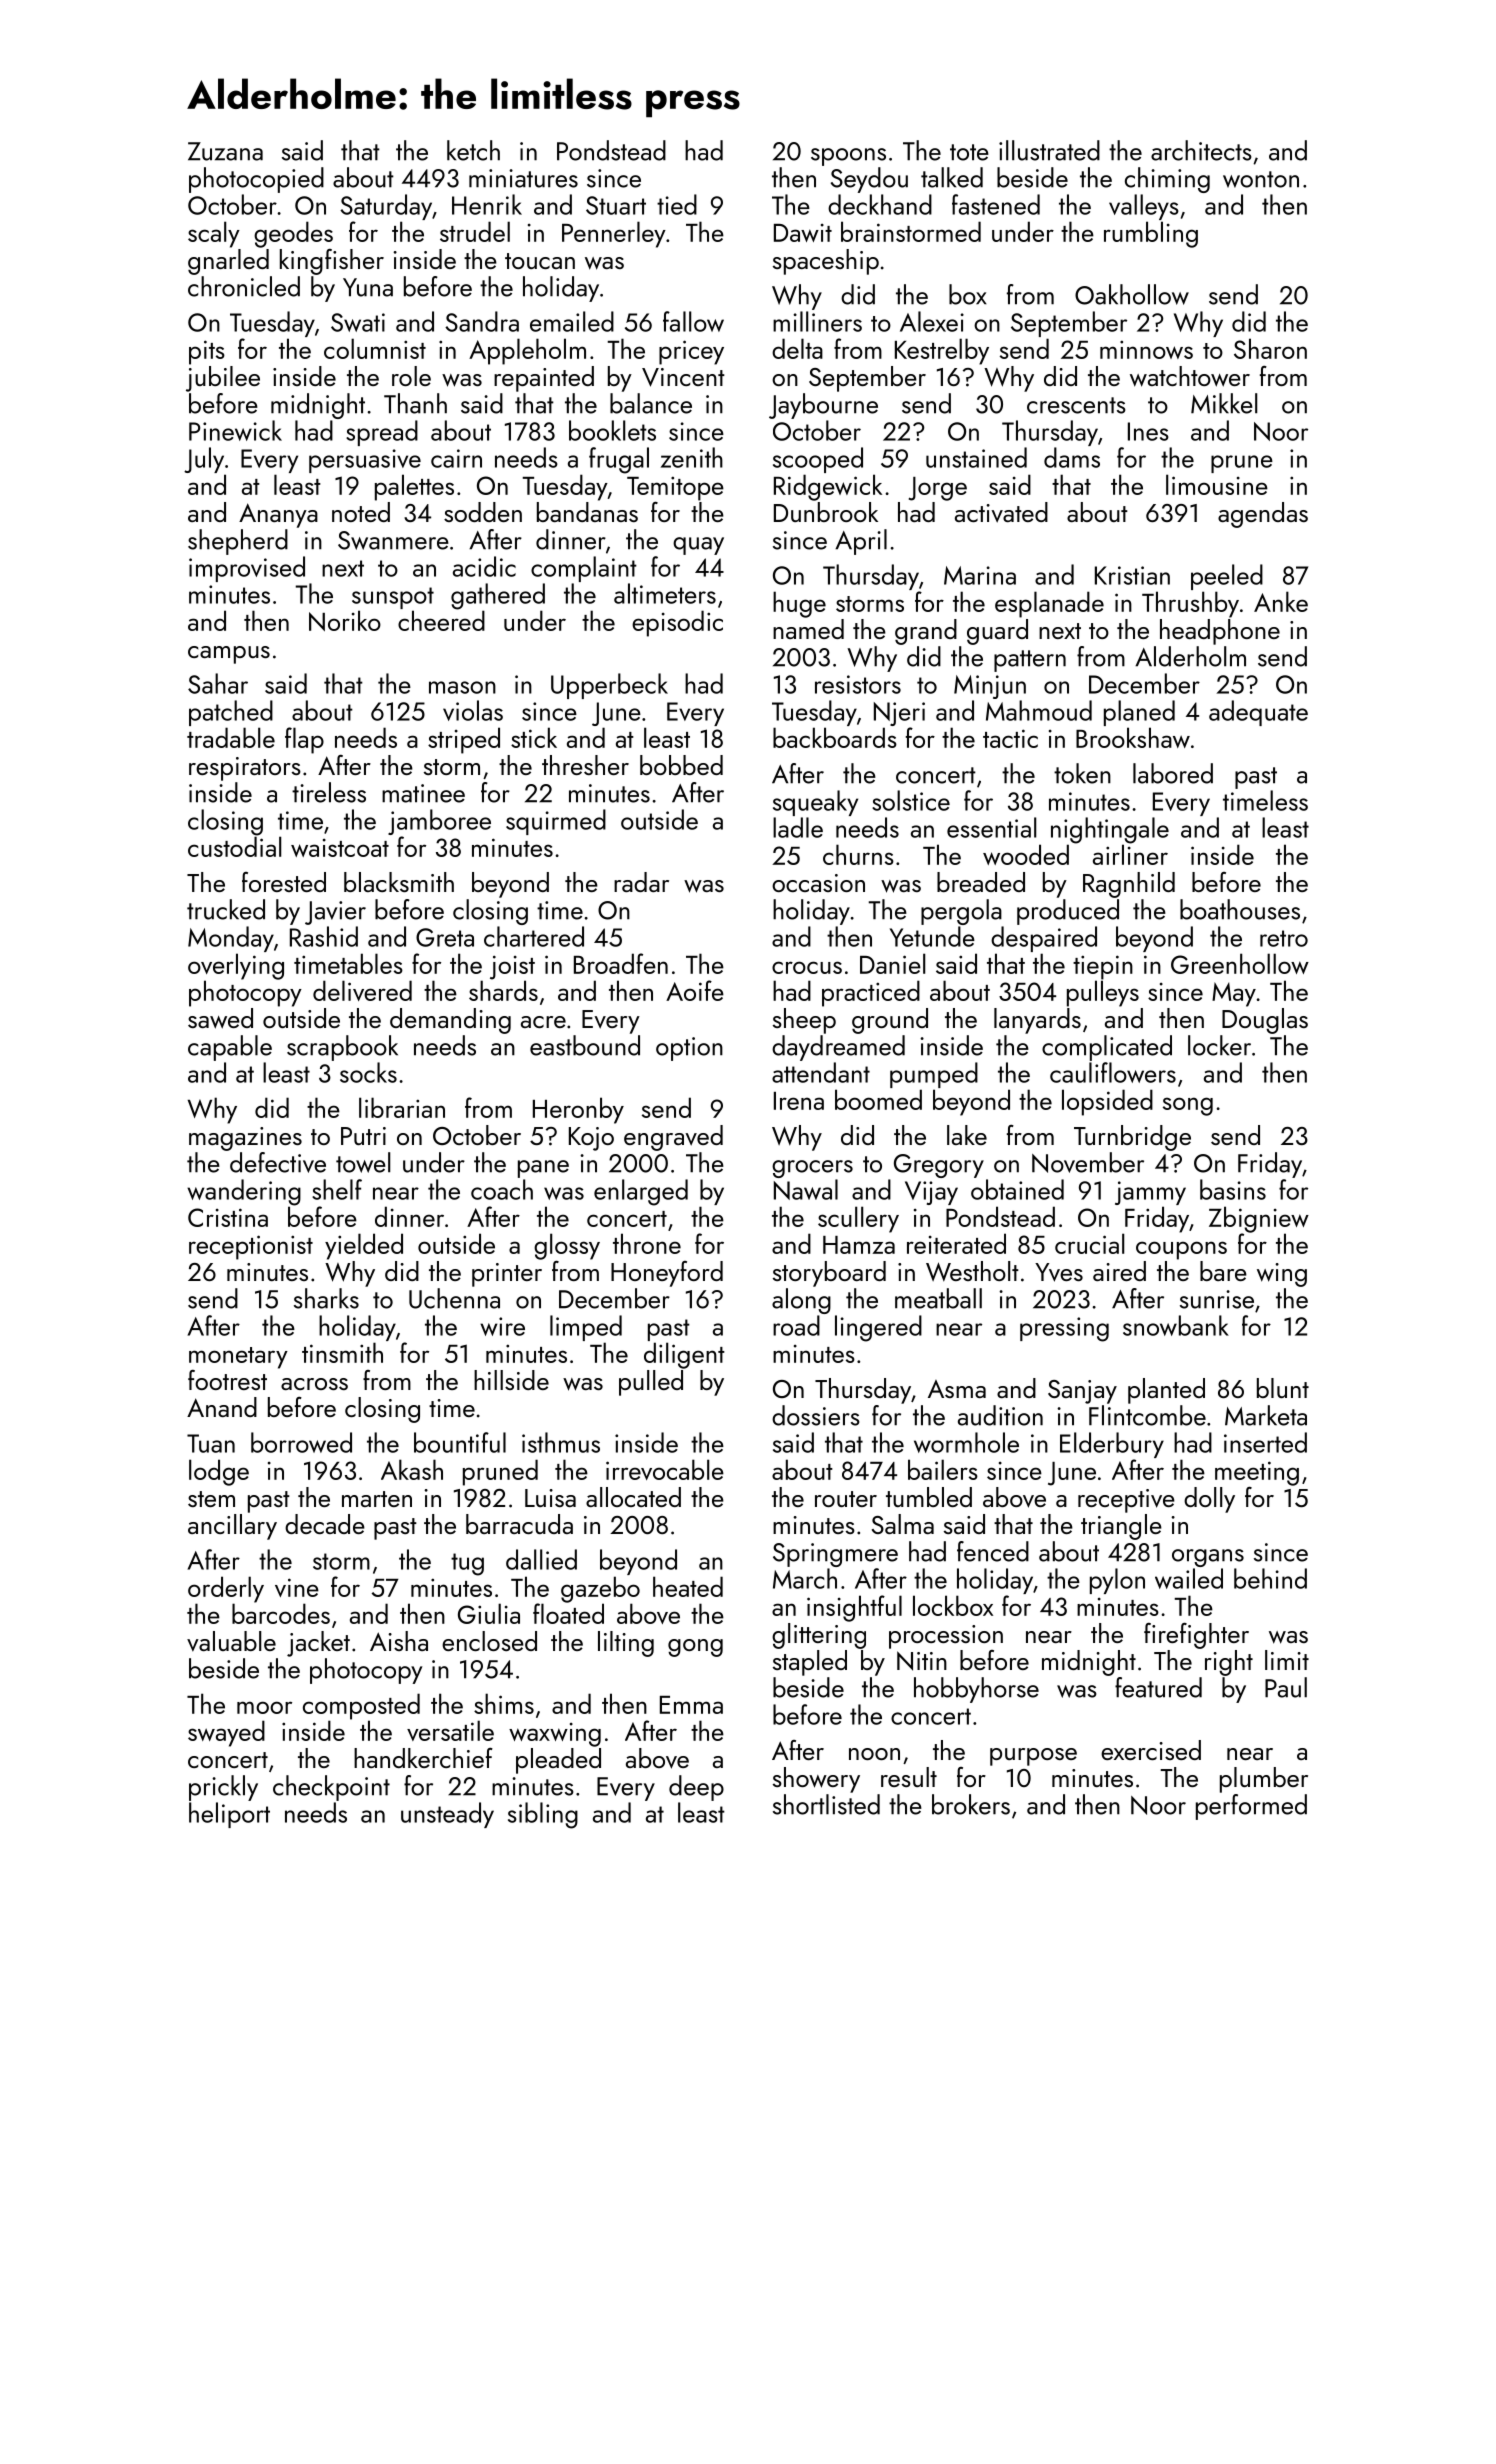 This image has width=1496, height=2464. What do you see at coordinates (1117, 1581) in the image?
I see `pylon` at bounding box center [1117, 1581].
